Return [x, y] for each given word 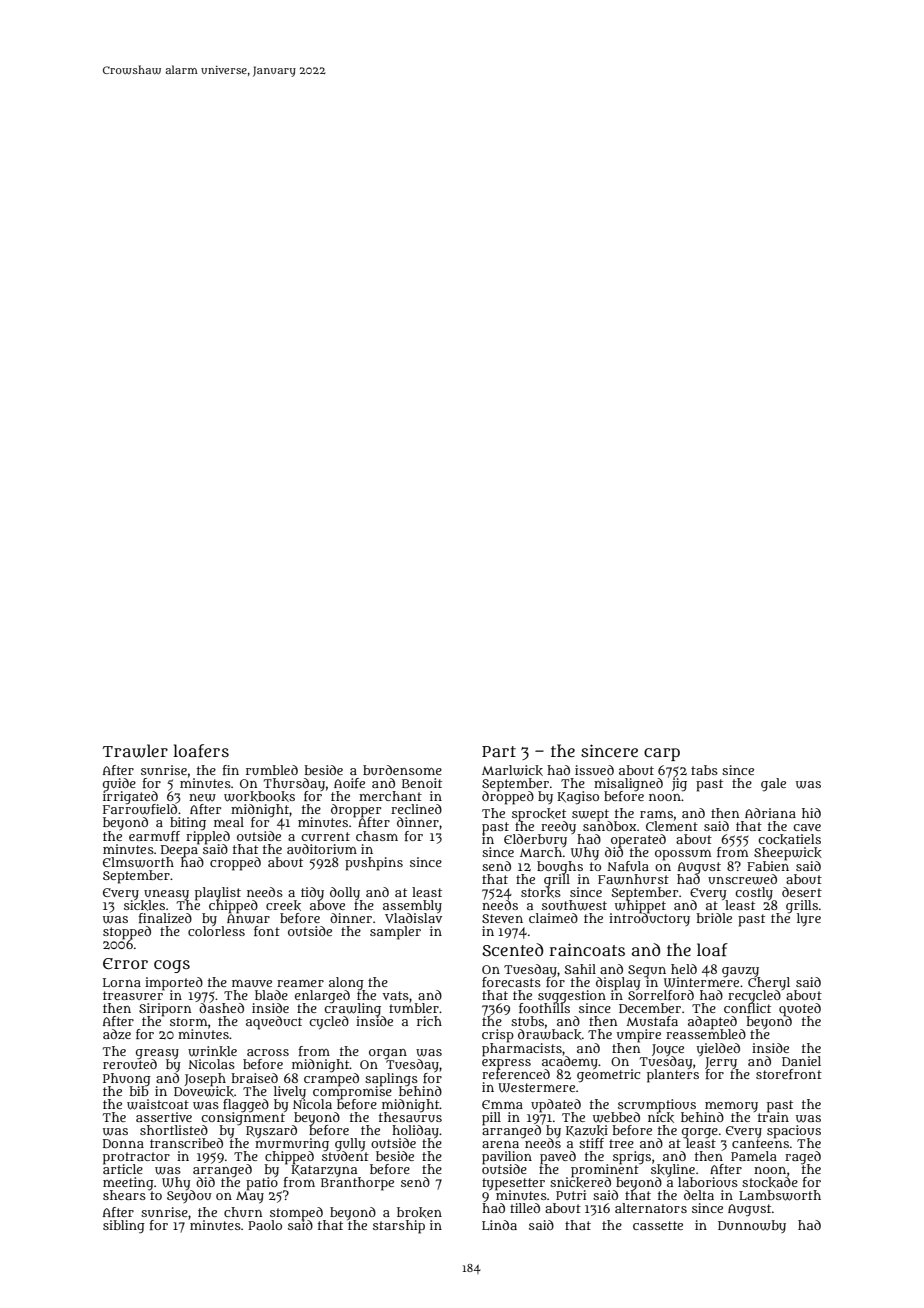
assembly [412, 906]
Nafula [628, 866]
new [202, 798]
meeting [128, 1183]
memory [731, 1107]
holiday [415, 1131]
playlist [218, 893]
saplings [391, 1079]
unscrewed [742, 879]
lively [290, 1092]
